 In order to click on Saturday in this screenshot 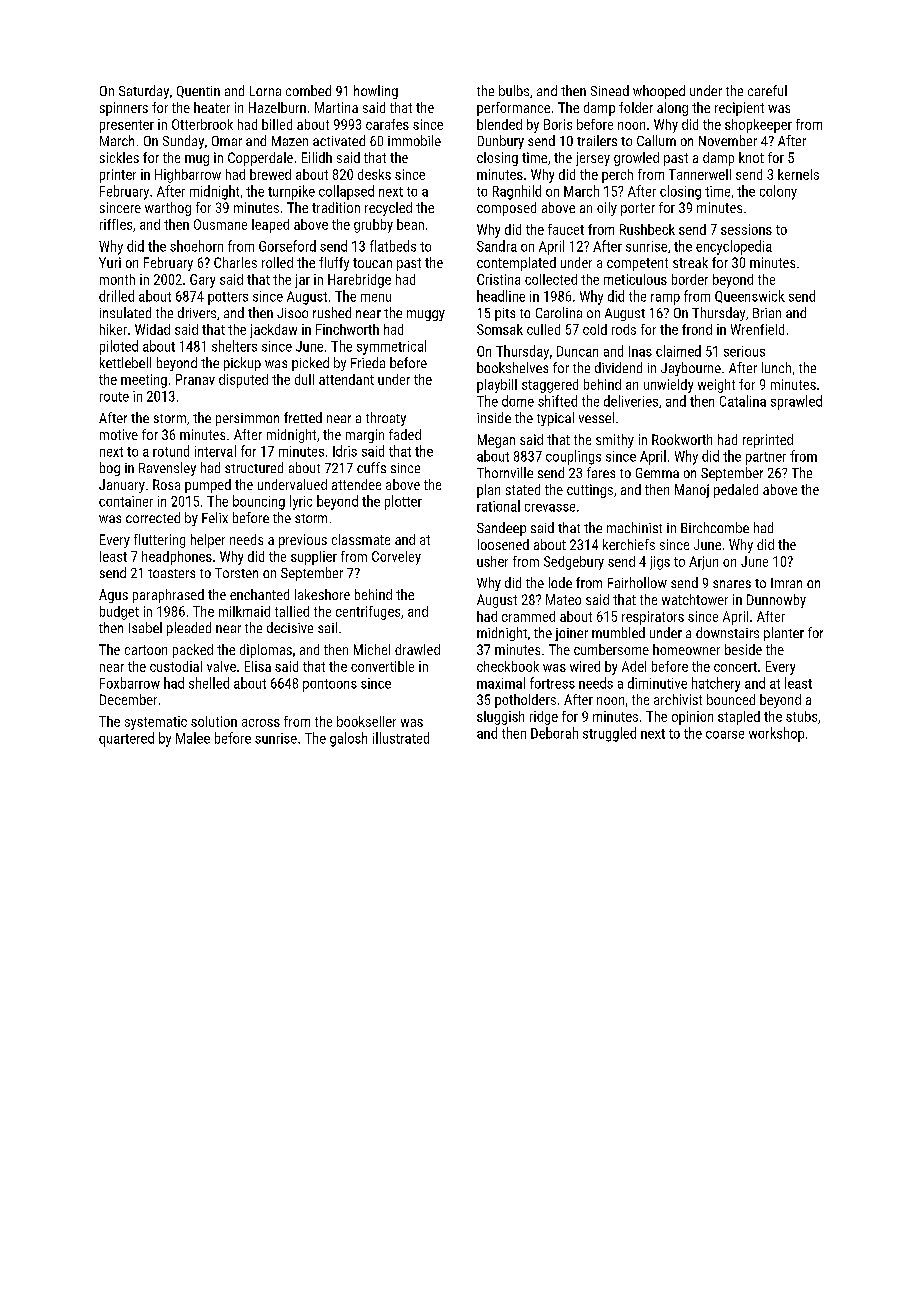, I will do `click(144, 92)`.
